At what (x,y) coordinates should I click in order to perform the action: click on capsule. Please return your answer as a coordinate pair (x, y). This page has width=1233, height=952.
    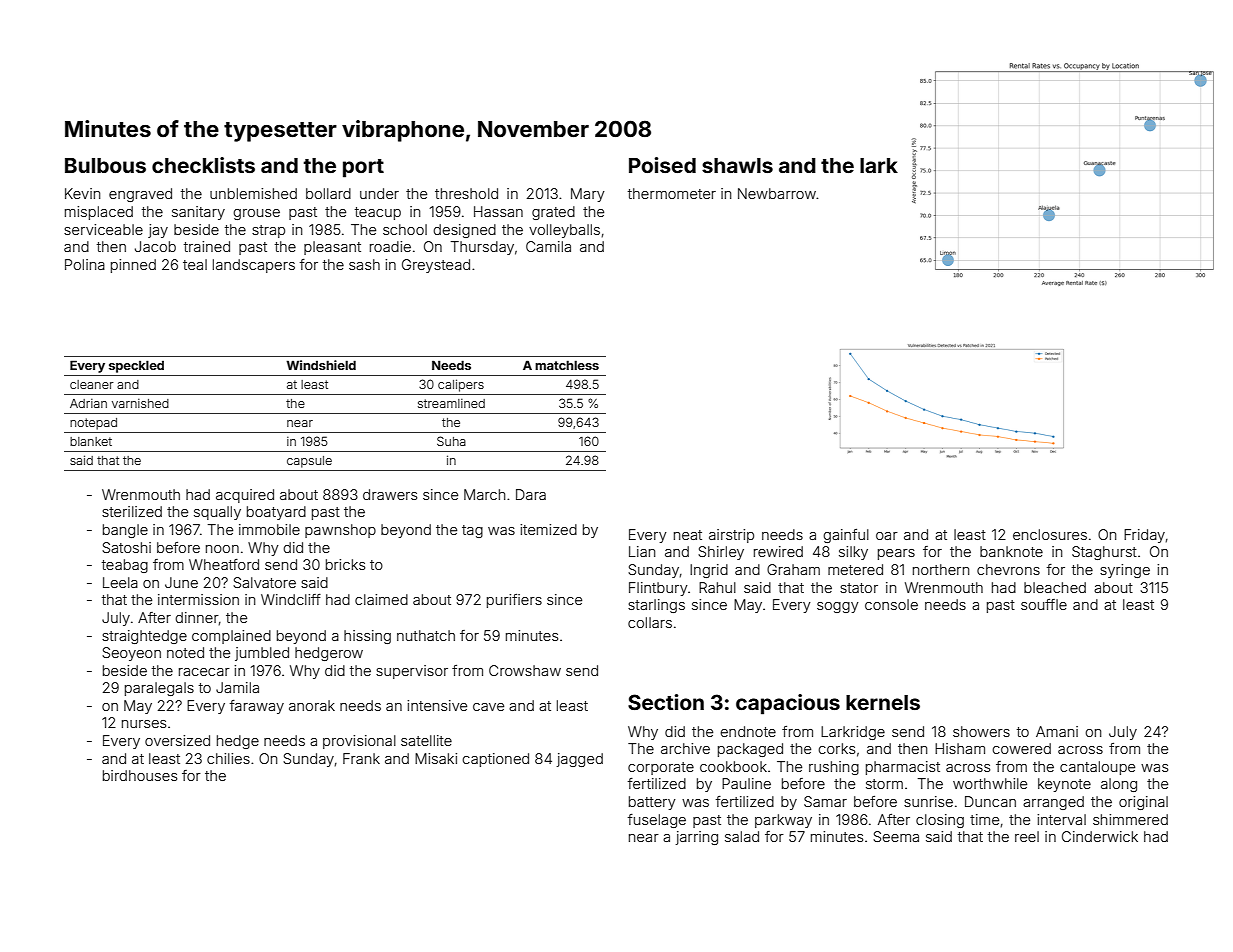
    Looking at the image, I should click on (309, 462).
